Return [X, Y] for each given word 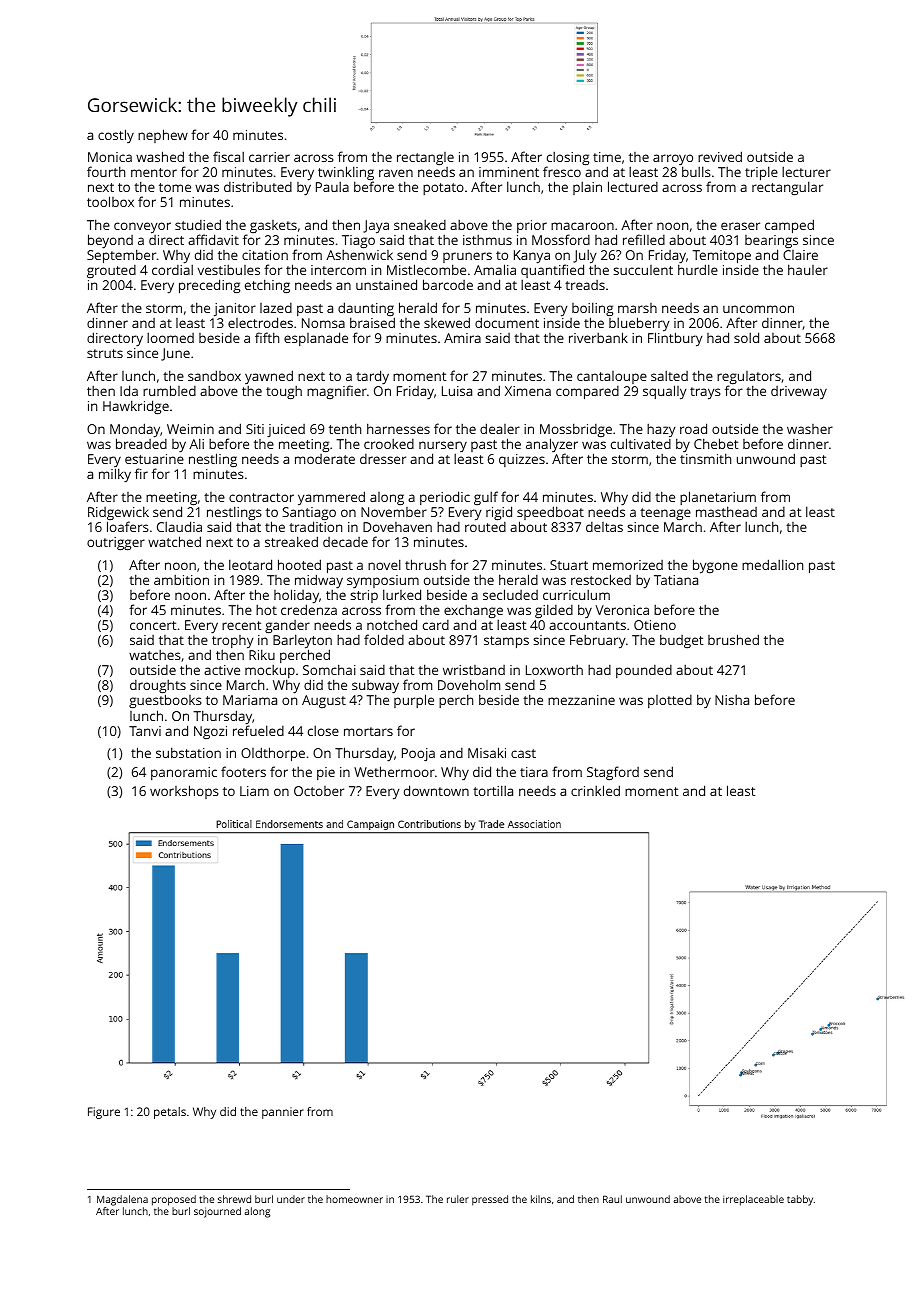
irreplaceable [753, 1200]
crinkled [595, 790]
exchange [473, 611]
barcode [448, 284]
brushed [733, 639]
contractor [261, 497]
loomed [170, 337]
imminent [509, 172]
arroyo [673, 160]
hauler [808, 269]
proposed [174, 1200]
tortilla [493, 790]
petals [170, 1113]
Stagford [613, 773]
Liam [254, 791]
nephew [163, 136]
